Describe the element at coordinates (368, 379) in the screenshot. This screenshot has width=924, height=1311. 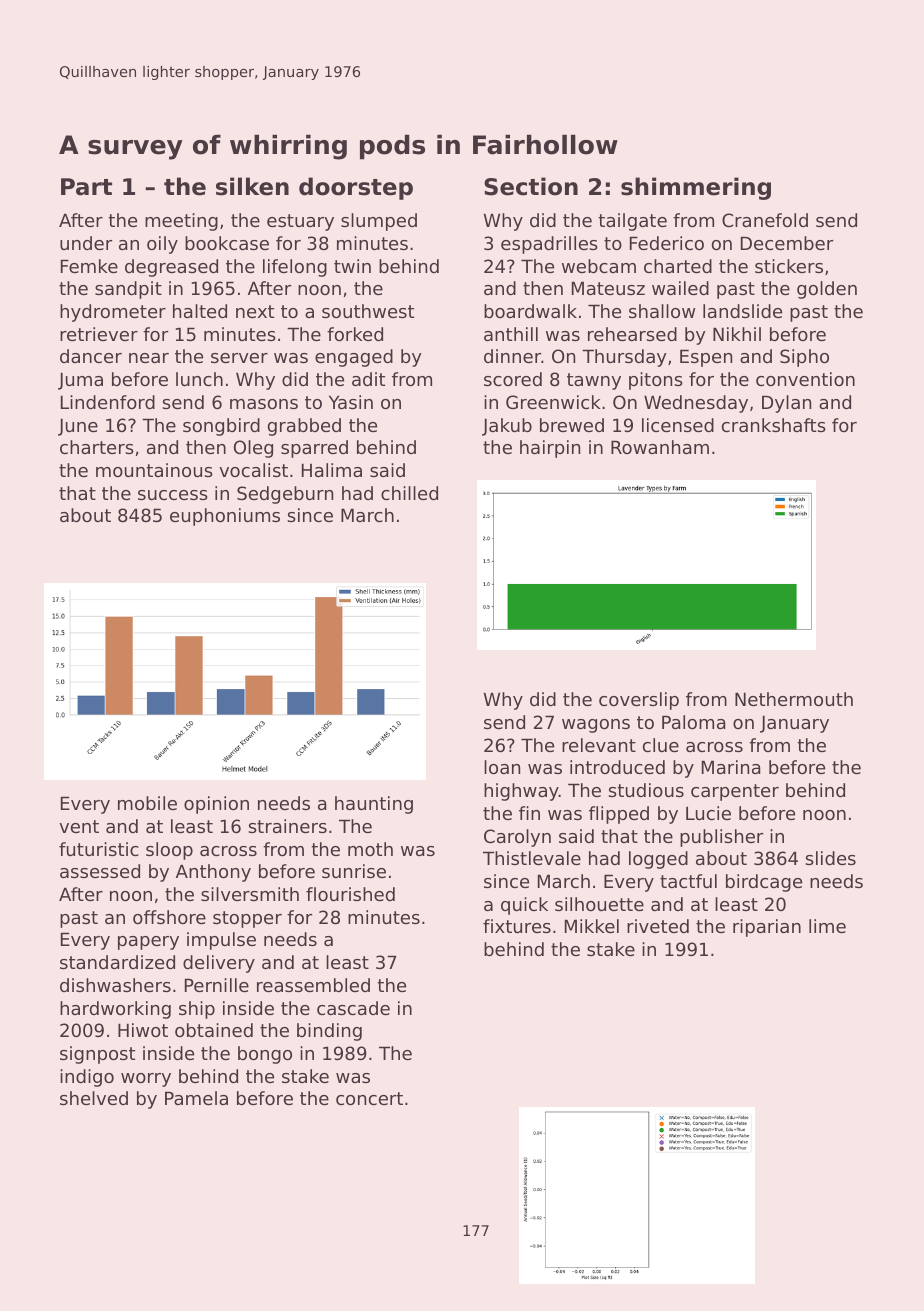
I see `adit` at that location.
